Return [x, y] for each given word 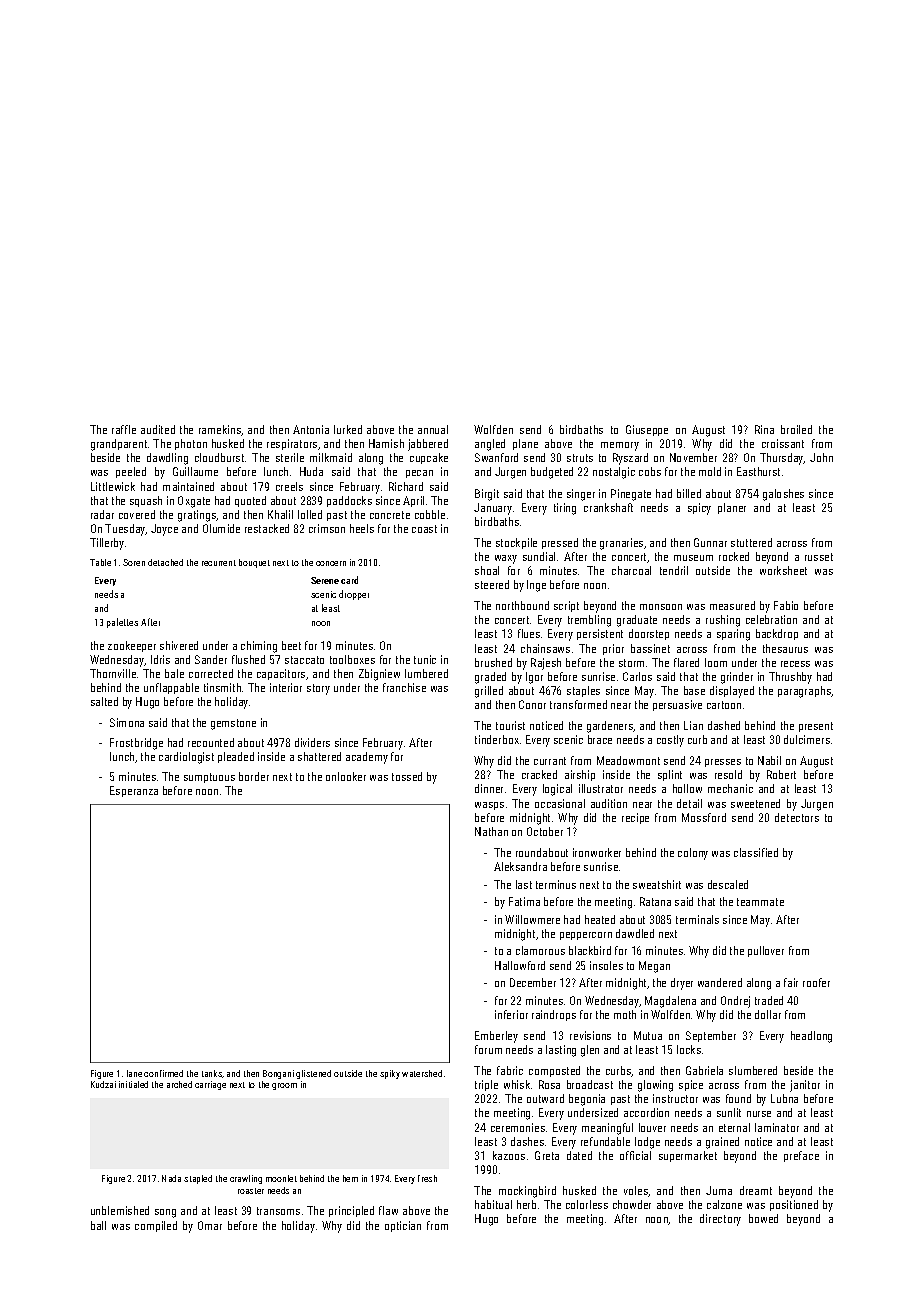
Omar [210, 1225]
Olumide [221, 528]
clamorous [540, 950]
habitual [493, 1204]
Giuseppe [647, 430]
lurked [348, 429]
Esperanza [134, 791]
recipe [635, 818]
